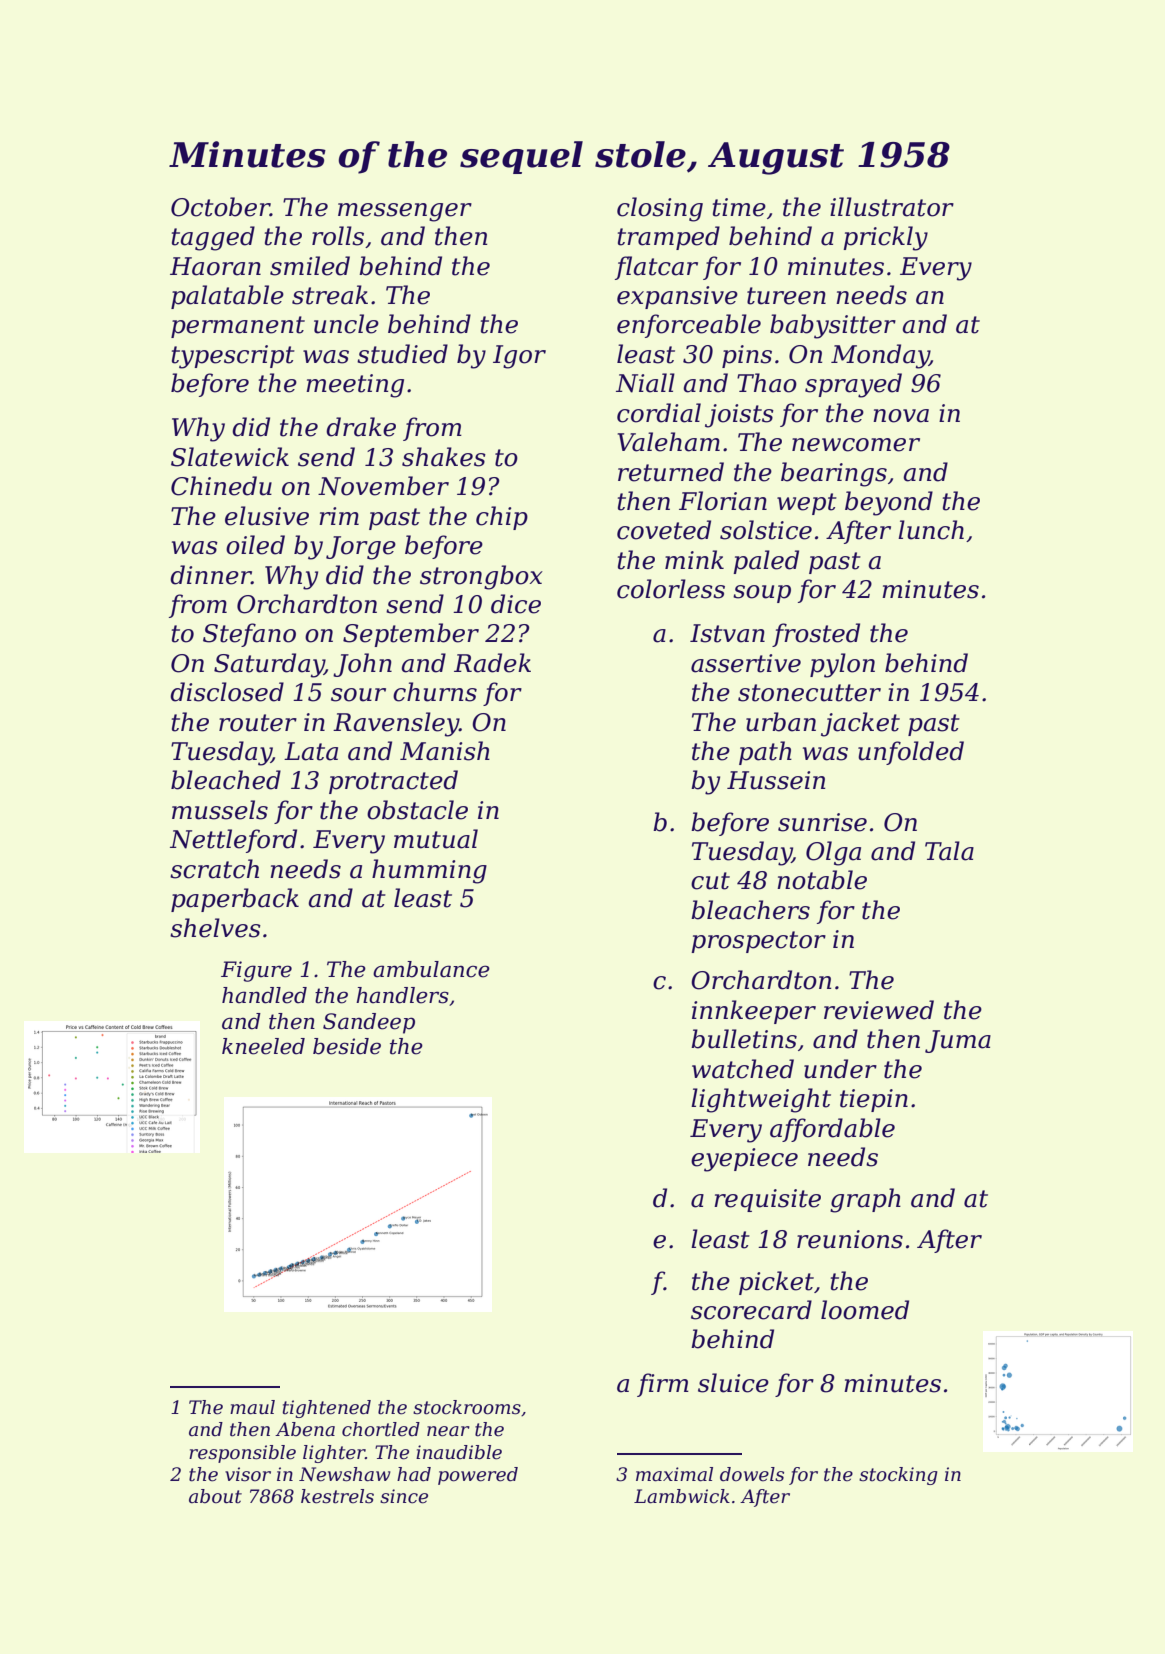 Image resolution: width=1165 pixels, height=1654 pixels. Describe the element at coordinates (213, 238) in the screenshot. I see `tagged` at that location.
